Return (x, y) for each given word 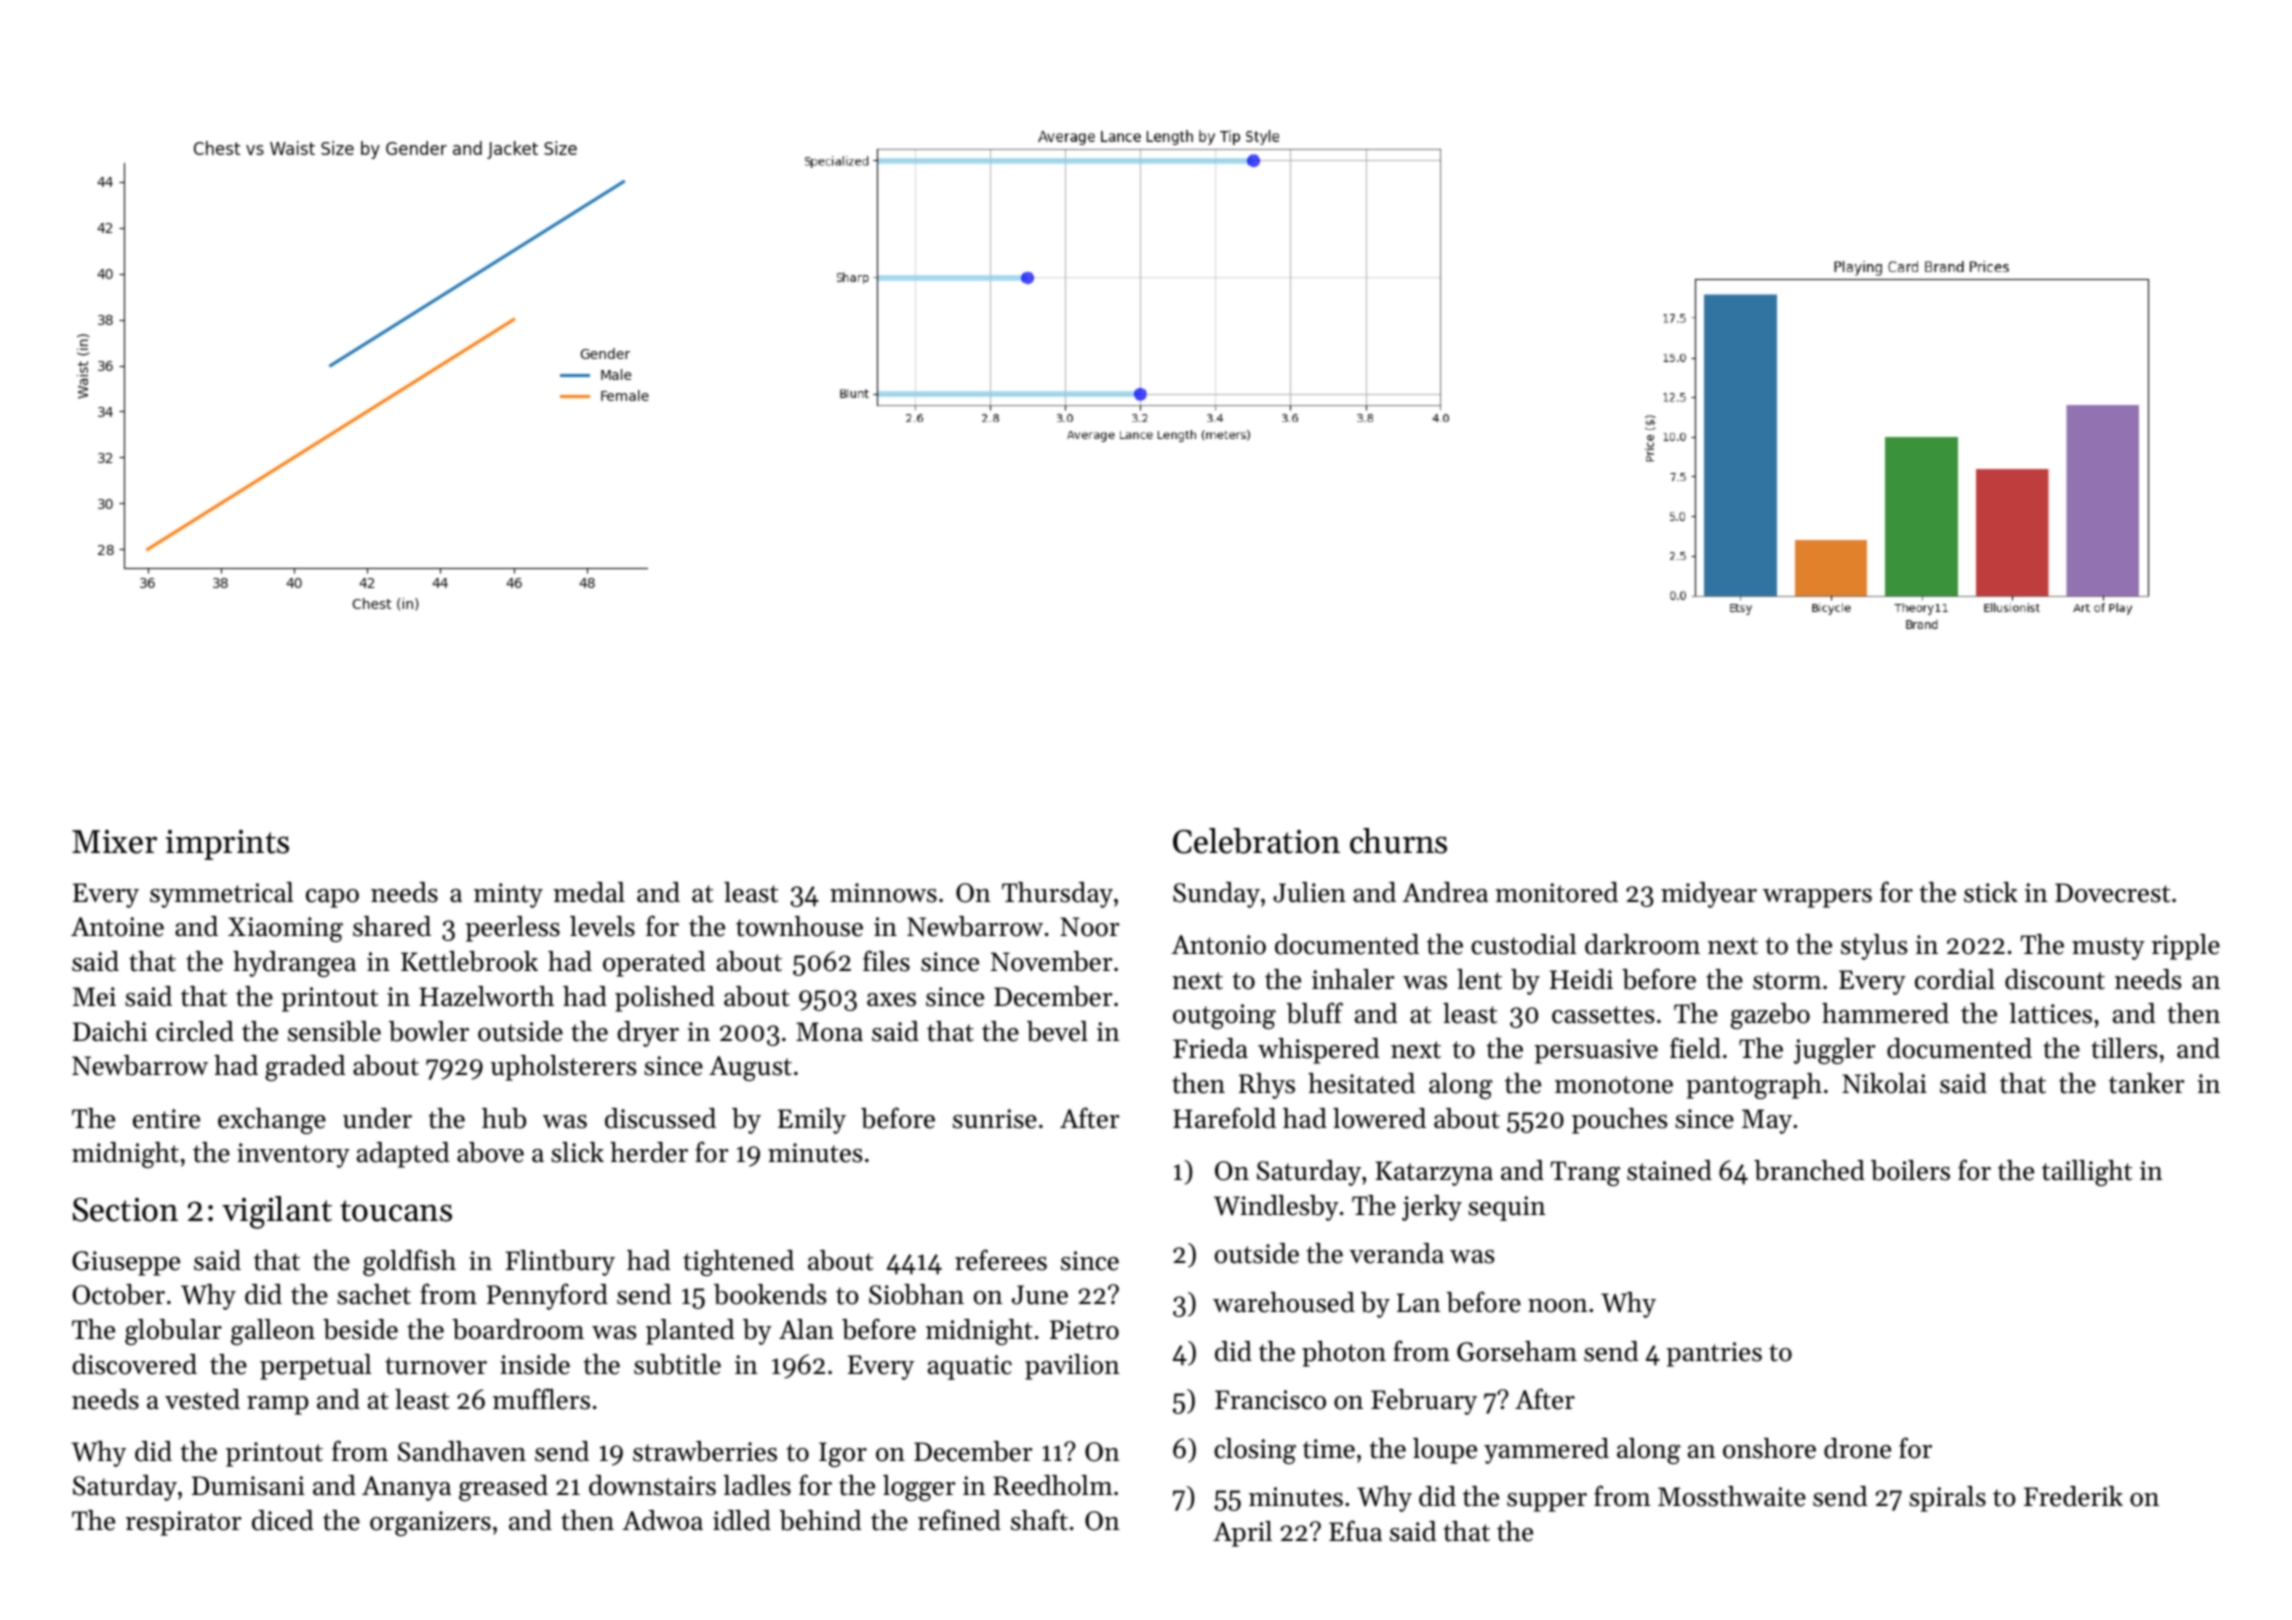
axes (891, 1000)
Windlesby (1276, 1208)
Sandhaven (462, 1451)
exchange (272, 1121)
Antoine (117, 927)
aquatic (970, 1367)
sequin (1507, 1208)
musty (2108, 948)
